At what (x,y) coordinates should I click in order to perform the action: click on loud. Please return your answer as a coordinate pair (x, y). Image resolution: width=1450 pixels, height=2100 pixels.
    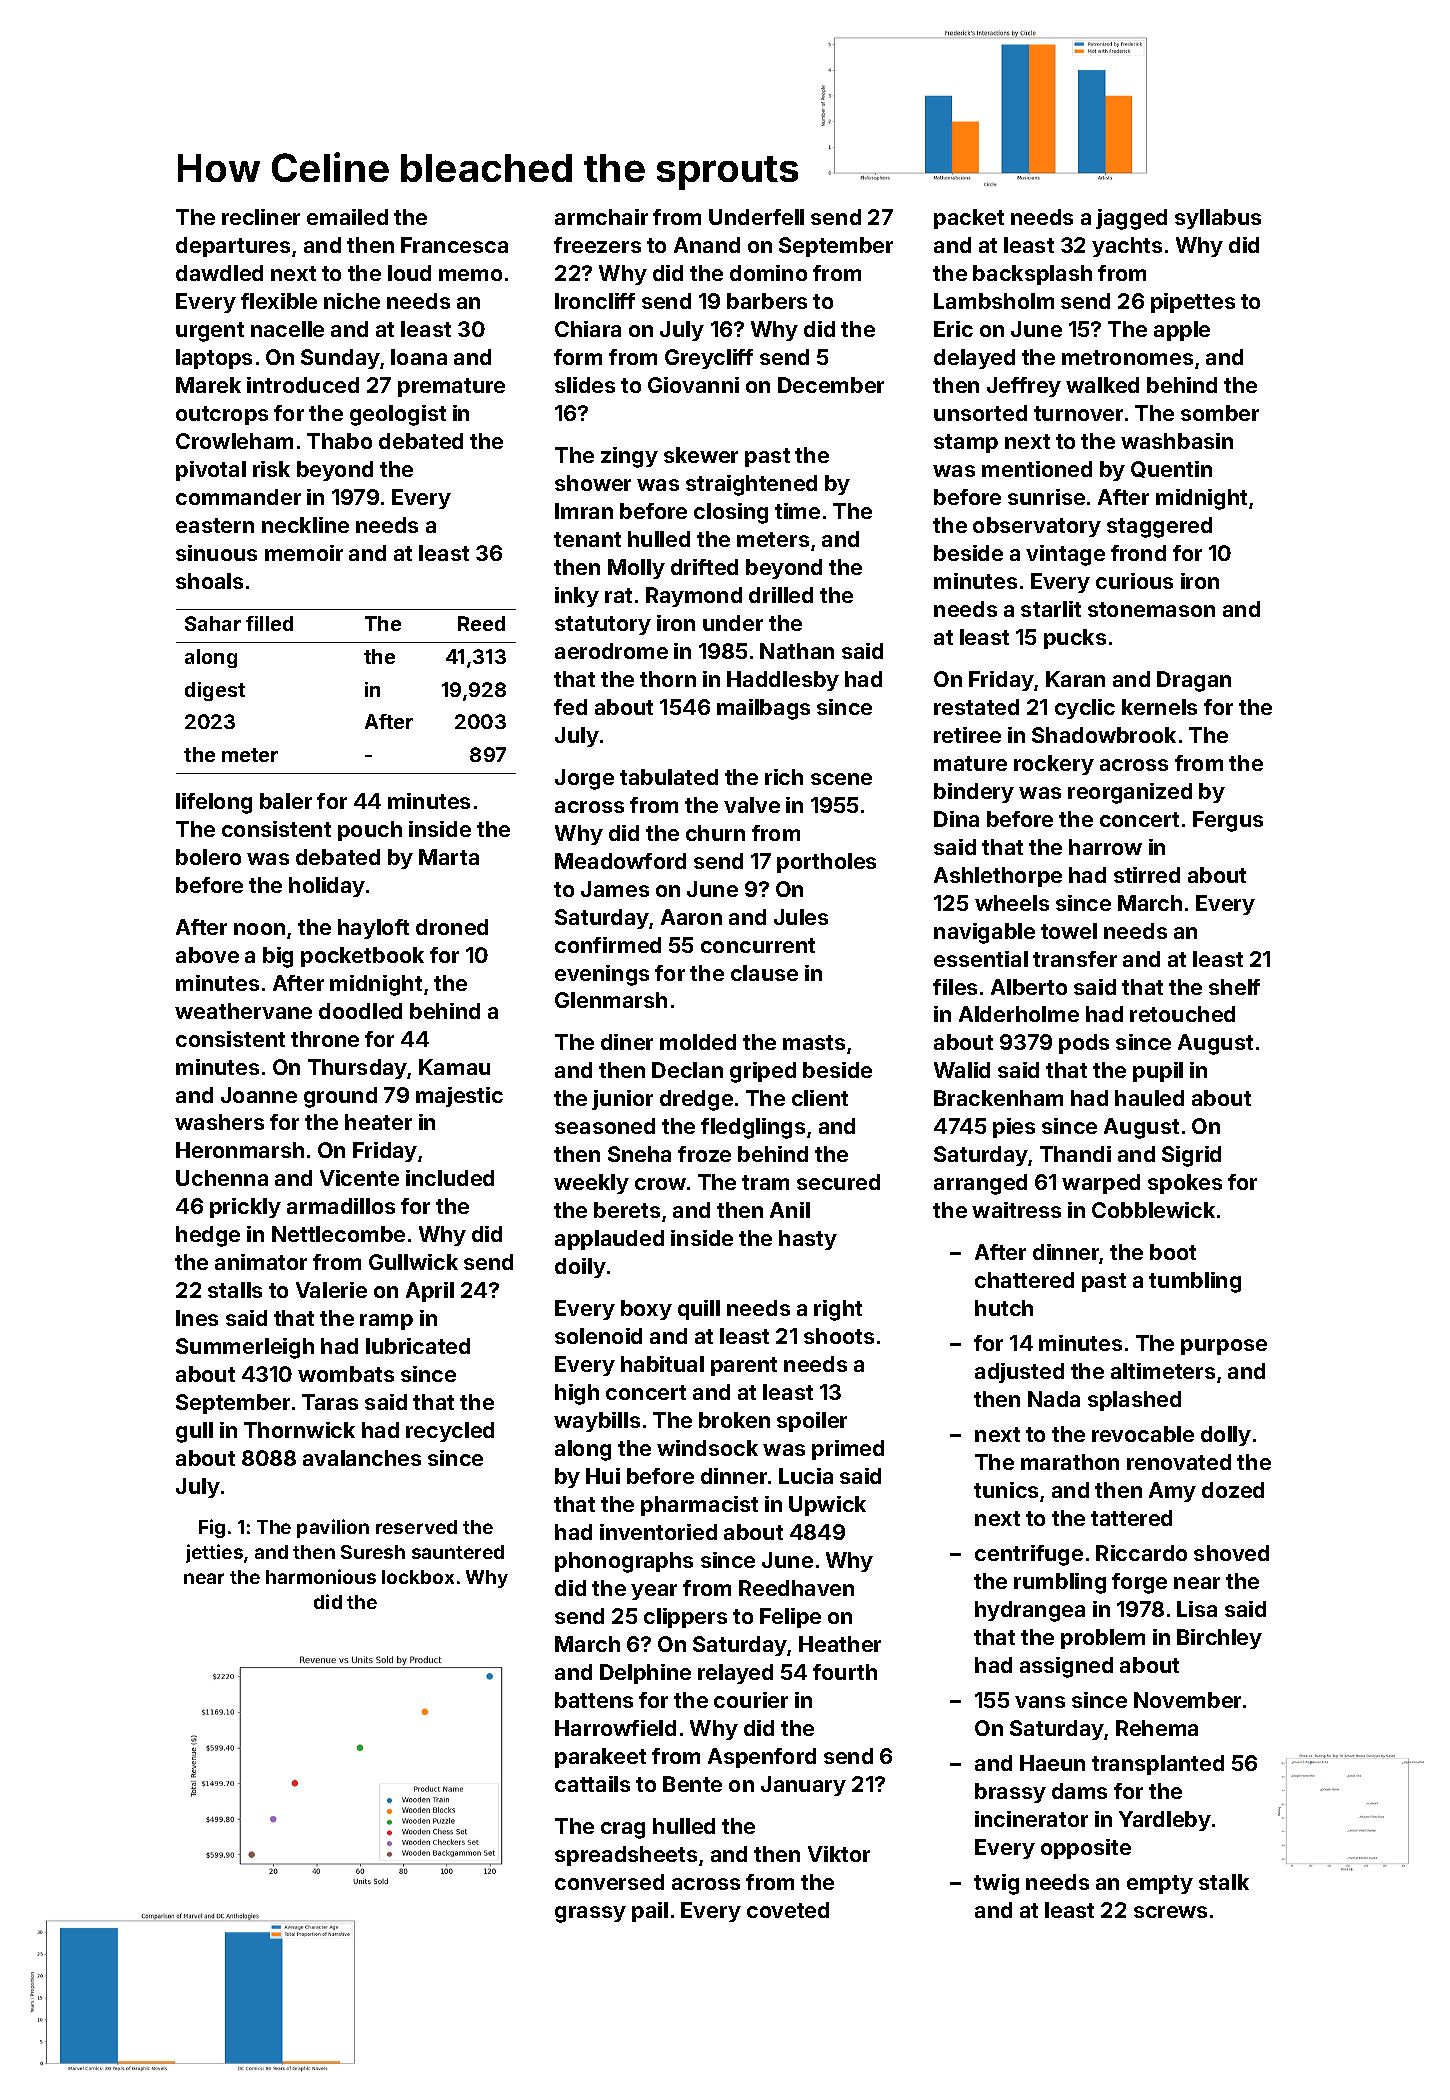
    Looking at the image, I should click on (409, 273).
